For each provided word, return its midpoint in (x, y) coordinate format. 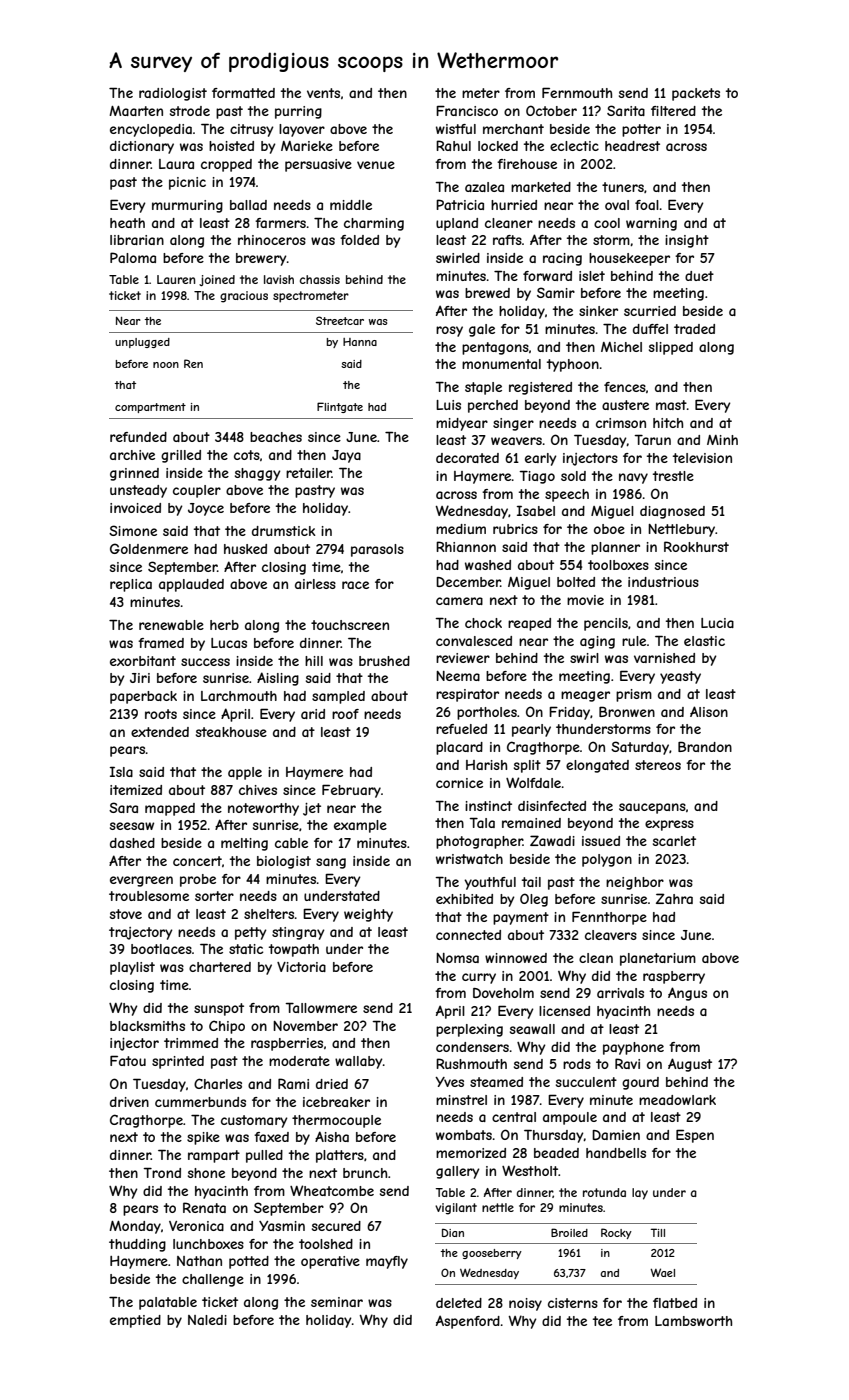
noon (166, 365)
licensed (564, 1011)
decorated (467, 458)
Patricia (460, 204)
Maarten (136, 111)
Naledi (207, 1320)
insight (687, 241)
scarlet (674, 841)
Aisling (278, 679)
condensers (472, 1047)
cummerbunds (200, 1102)
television (702, 458)
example (360, 826)
